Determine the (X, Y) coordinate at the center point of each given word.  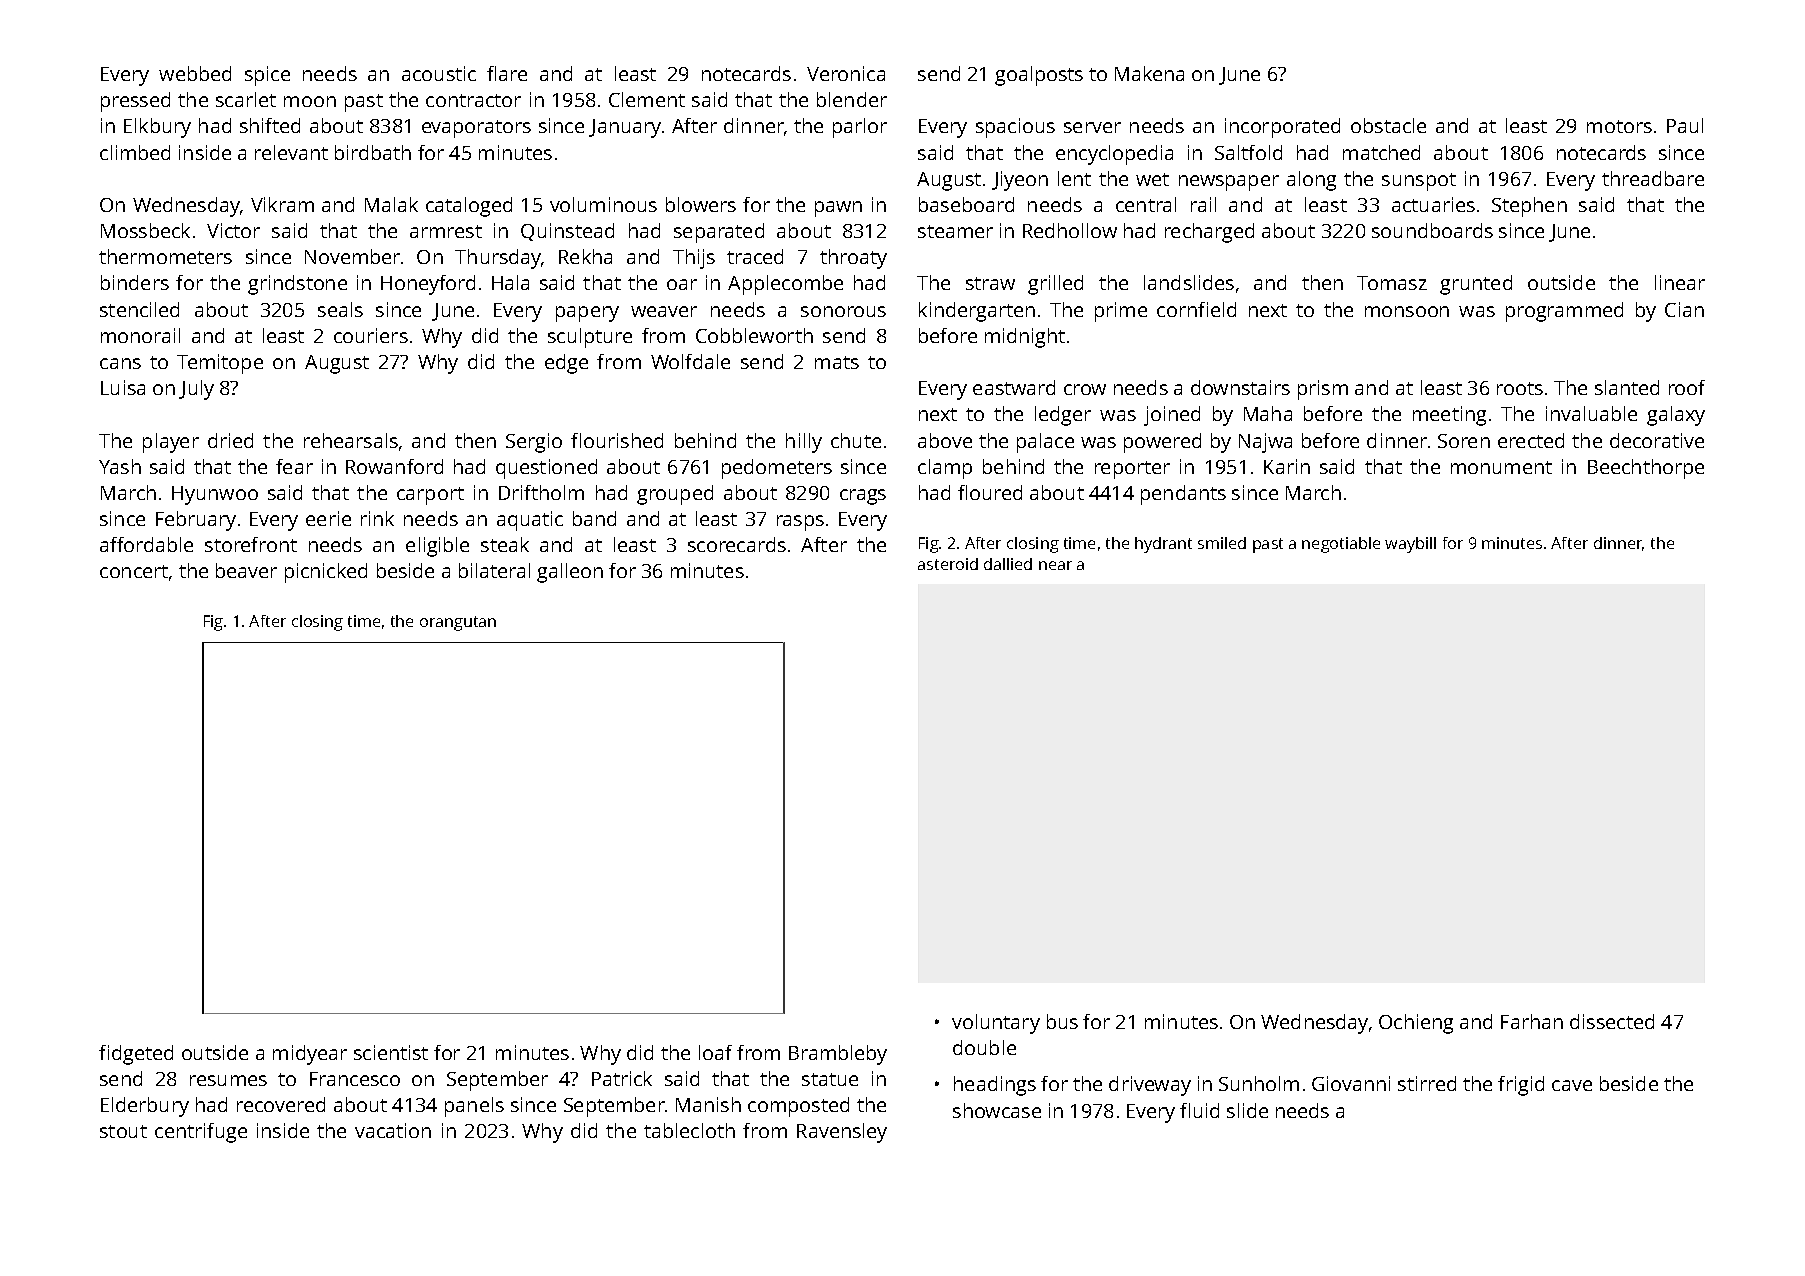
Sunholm (1259, 1083)
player (171, 443)
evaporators (476, 129)
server (1092, 127)
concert (134, 571)
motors (1619, 126)
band (594, 518)
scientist (391, 1052)
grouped (675, 495)
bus (1062, 1021)
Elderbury (145, 1107)
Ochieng (1416, 1024)
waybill (1410, 545)
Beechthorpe (1646, 469)
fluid (1199, 1110)
